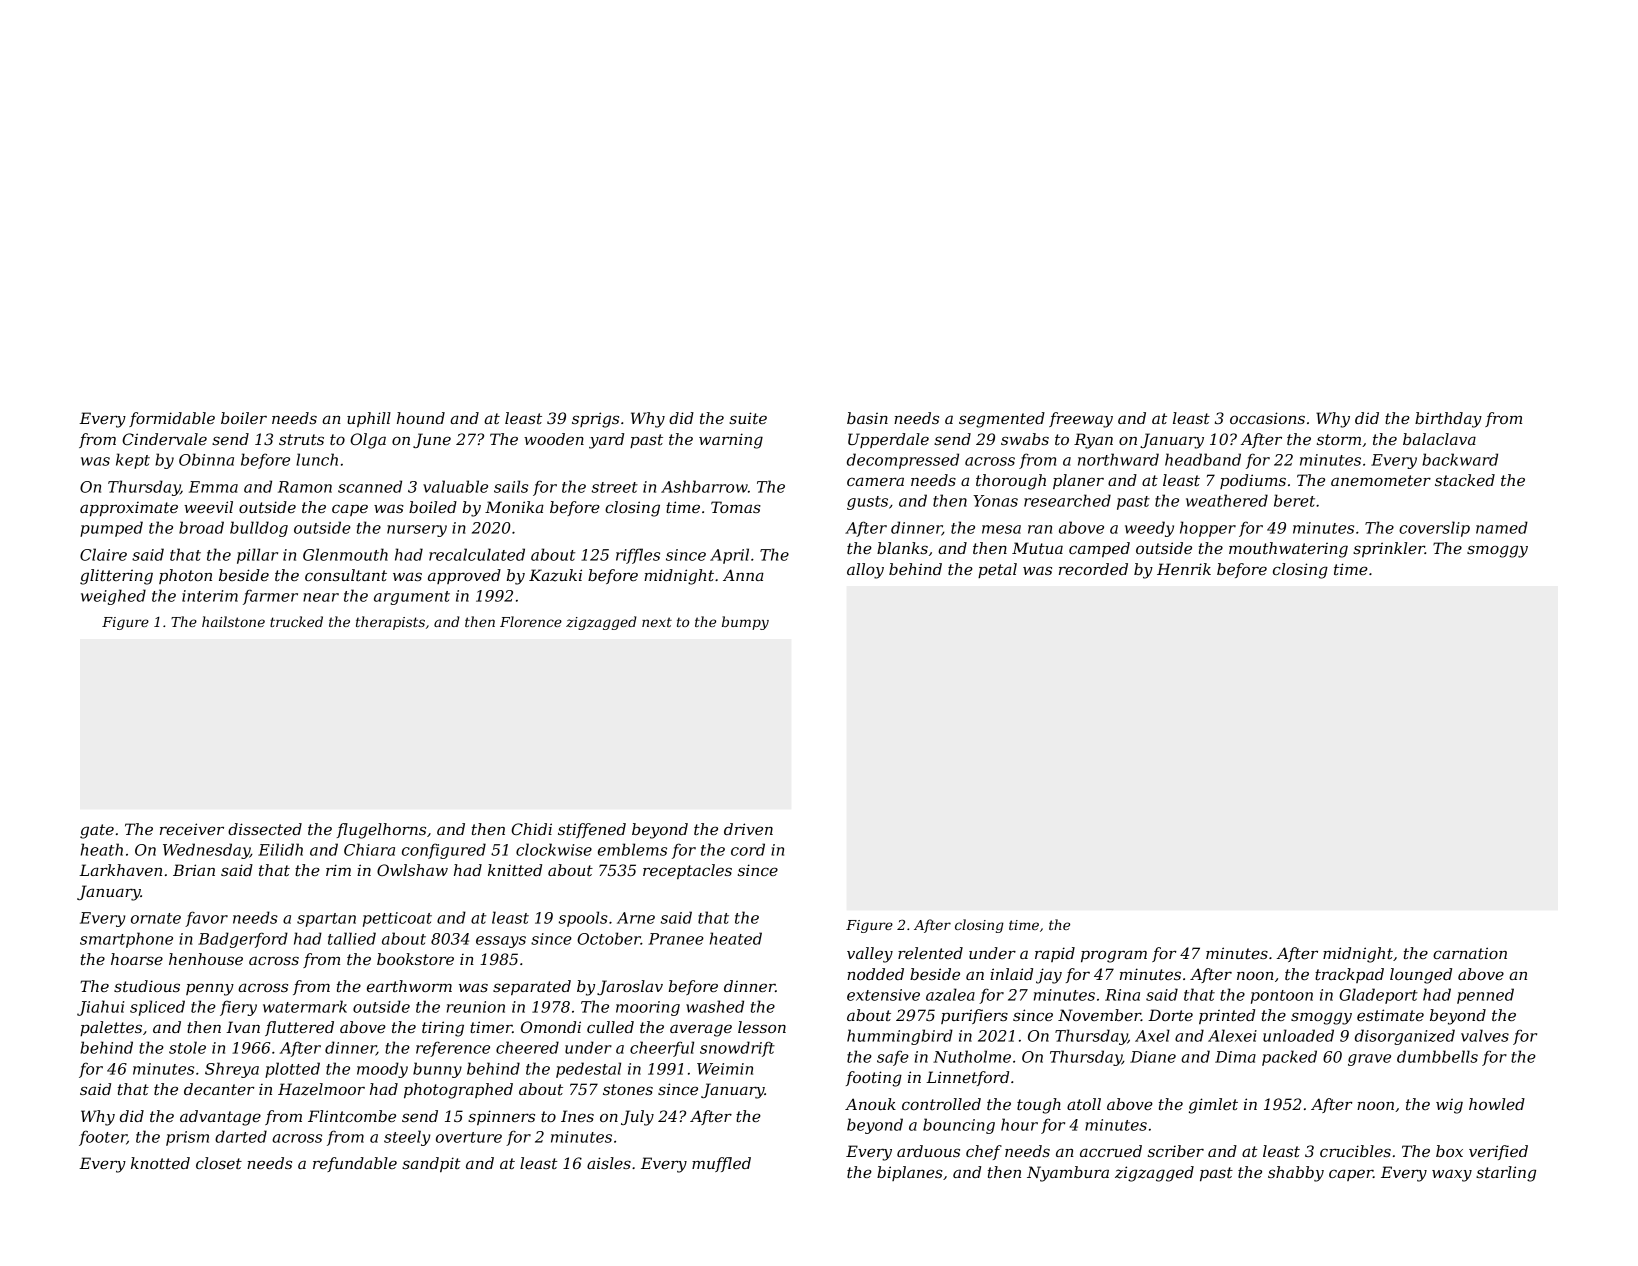  I want to click on receiver, so click(192, 829).
